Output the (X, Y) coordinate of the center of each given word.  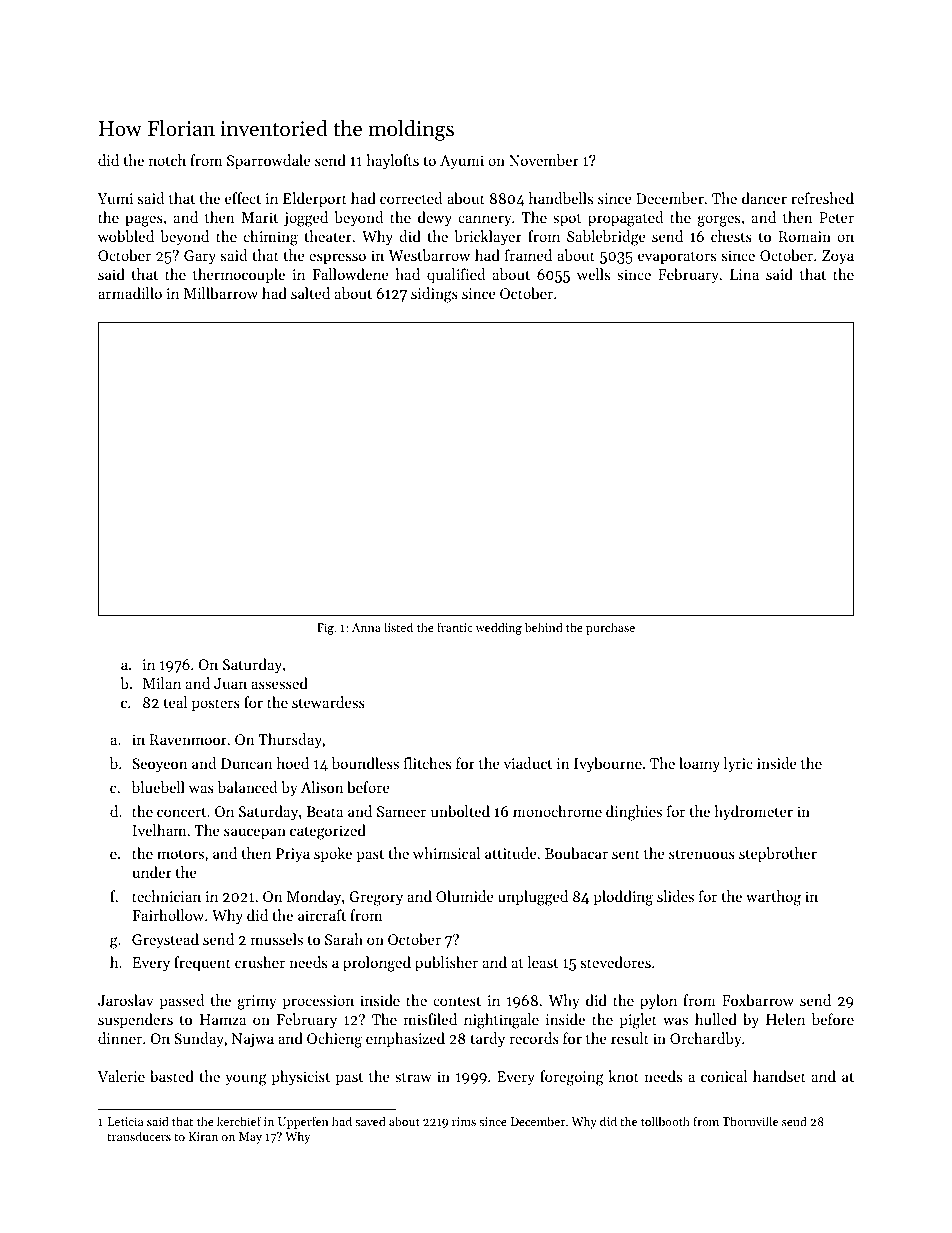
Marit (259, 217)
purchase (610, 628)
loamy (699, 765)
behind (544, 627)
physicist (301, 1078)
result (630, 1038)
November (544, 160)
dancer (764, 198)
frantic (455, 627)
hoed (293, 763)
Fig (325, 629)
